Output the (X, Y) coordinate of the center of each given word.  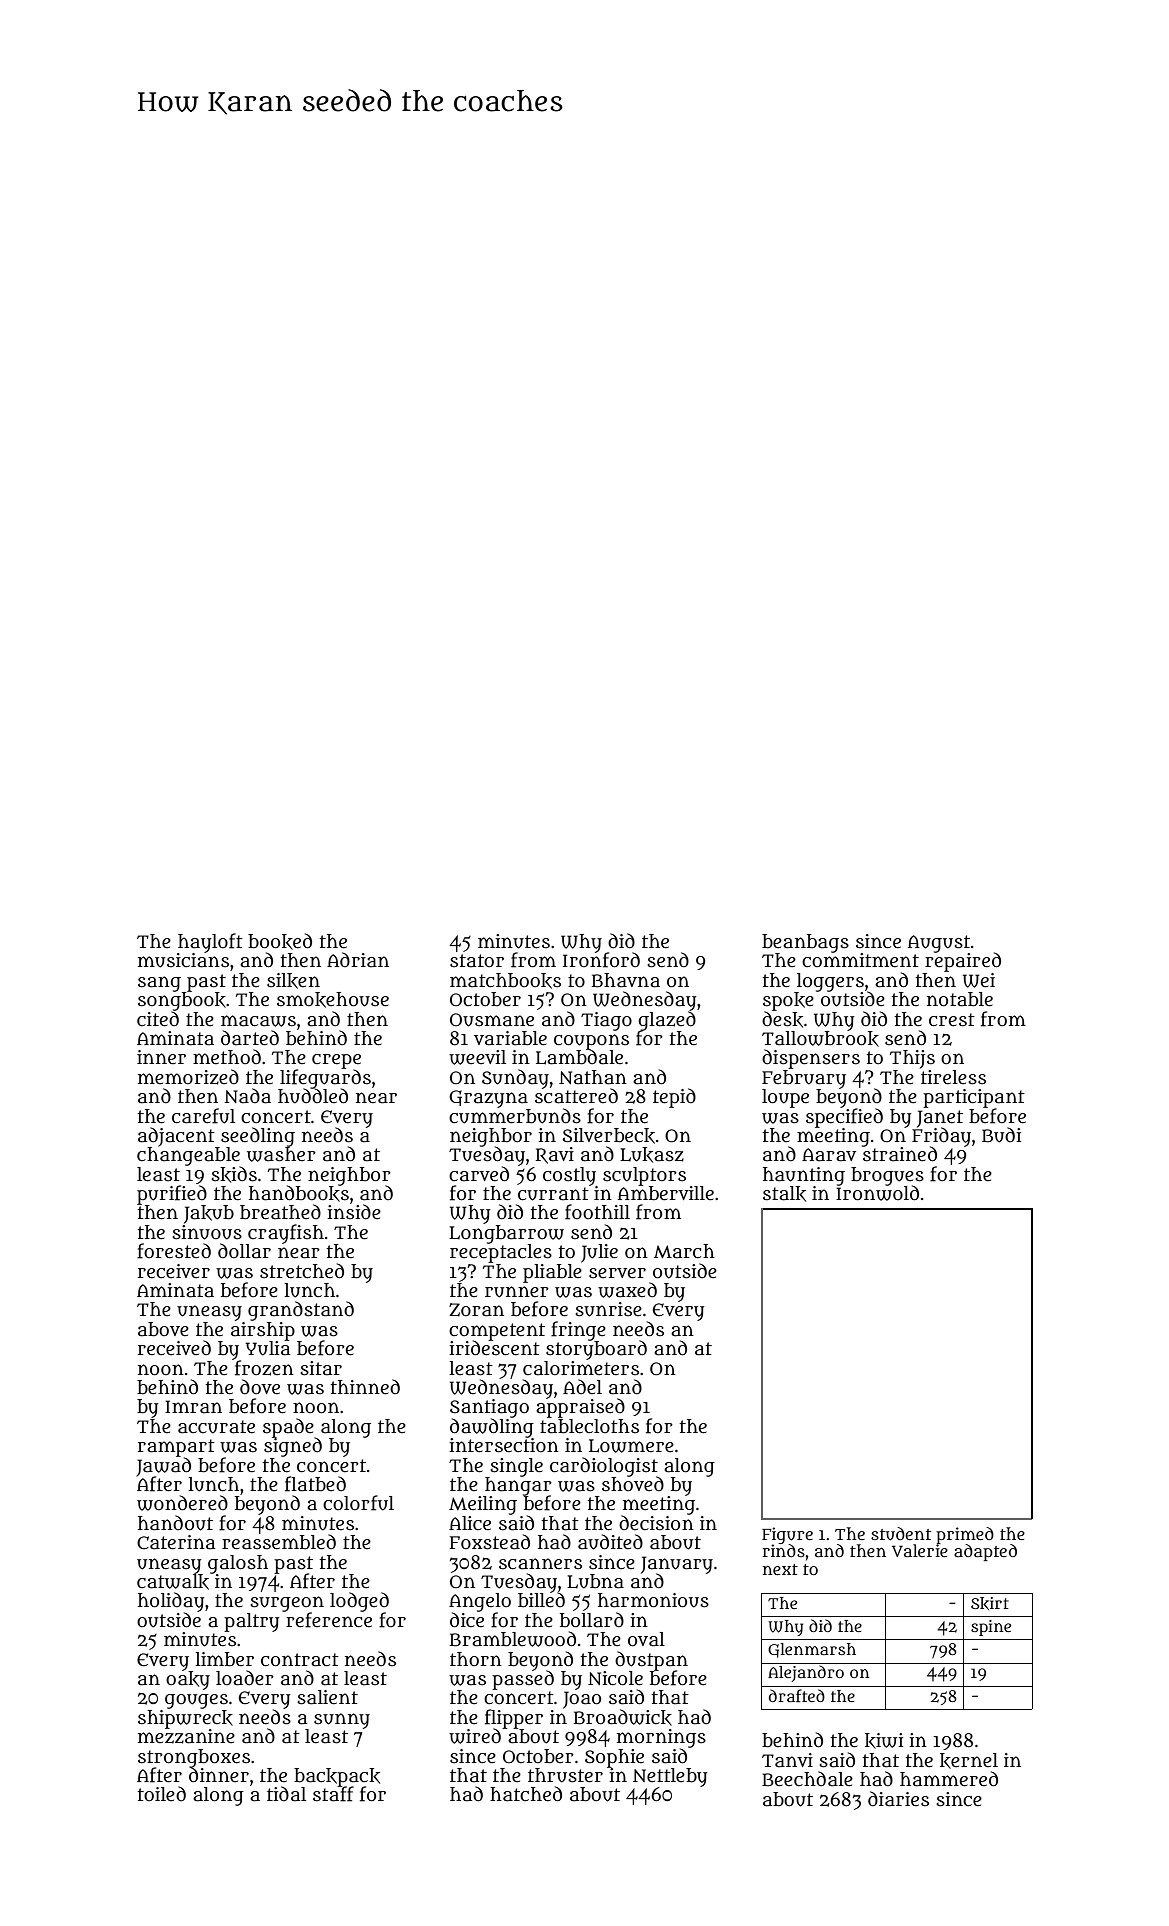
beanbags (805, 943)
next (780, 1569)
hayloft (210, 943)
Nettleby (670, 1777)
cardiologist (604, 1466)
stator (477, 961)
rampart (176, 1448)
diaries (898, 1799)
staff (333, 1794)
